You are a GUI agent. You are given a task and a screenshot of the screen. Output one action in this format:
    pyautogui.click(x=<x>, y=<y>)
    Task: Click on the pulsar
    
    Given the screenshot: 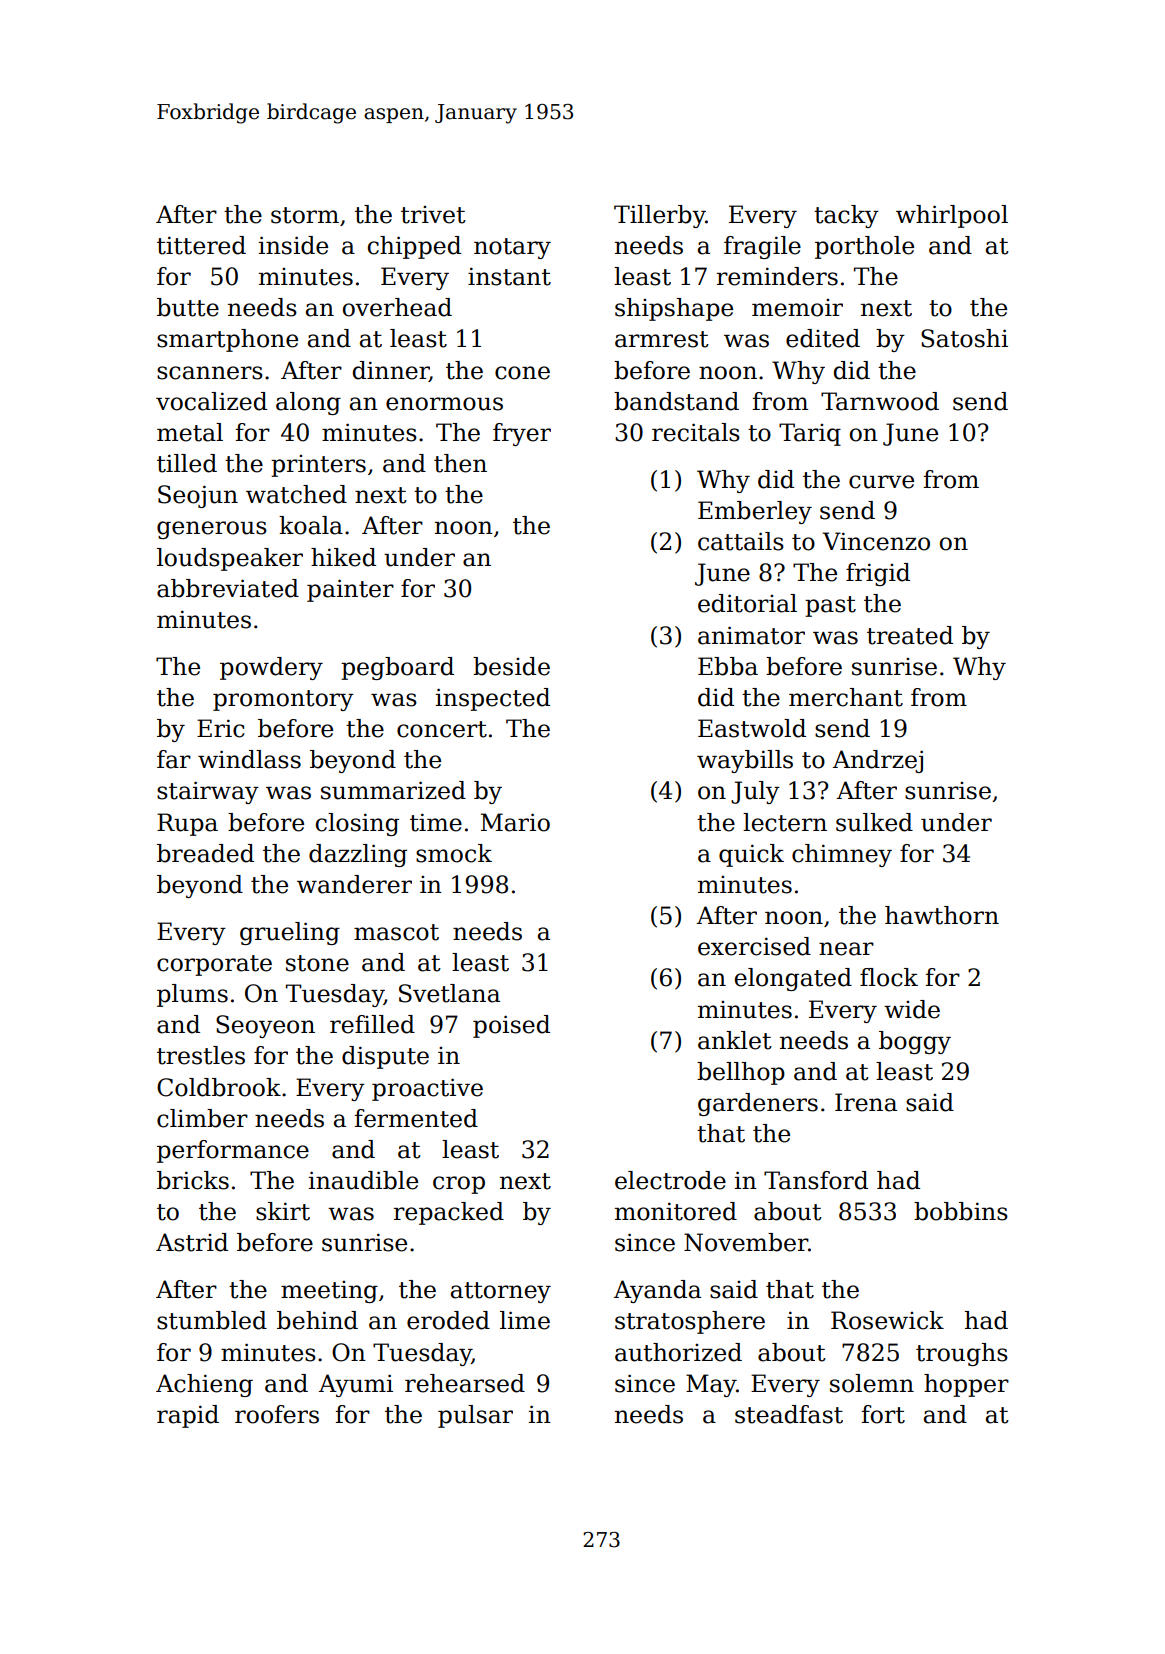 What is the action you would take?
    pyautogui.click(x=475, y=1416)
